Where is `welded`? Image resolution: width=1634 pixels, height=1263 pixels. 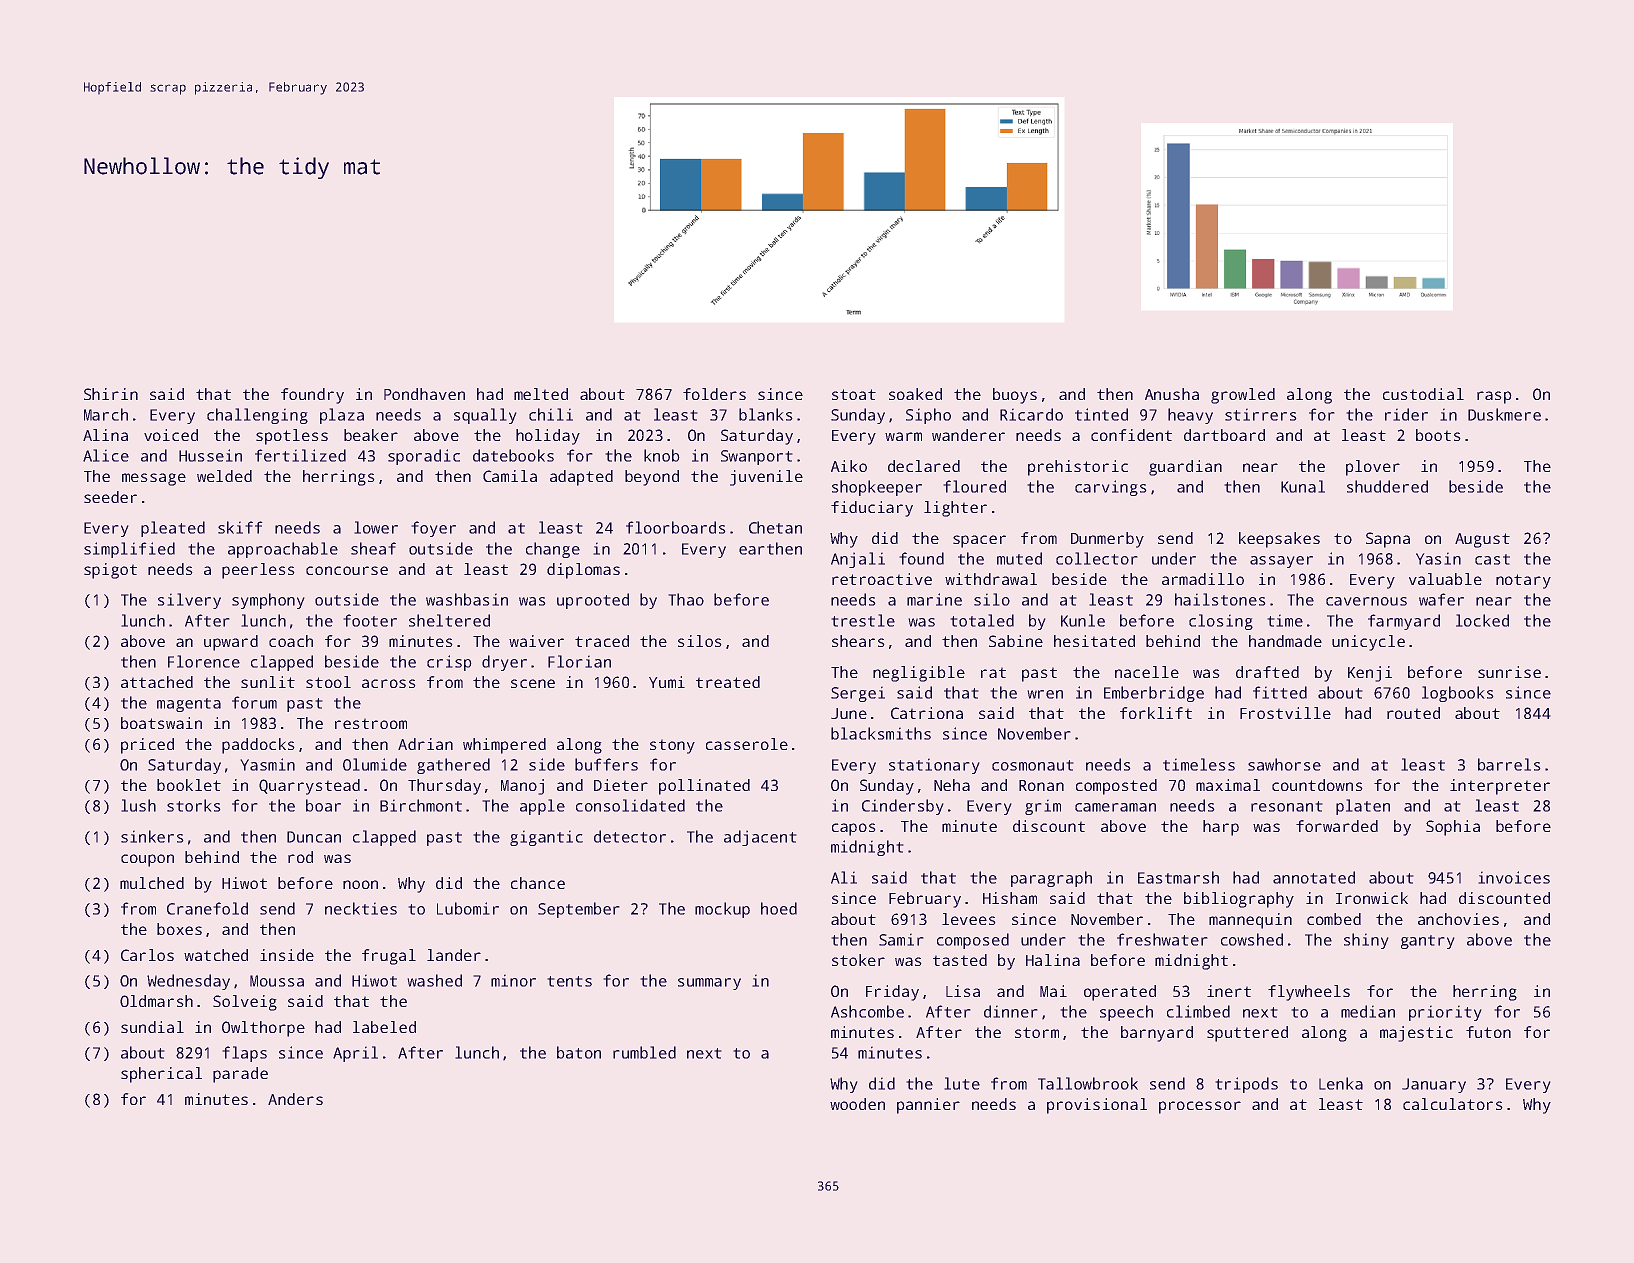
welded is located at coordinates (224, 476).
